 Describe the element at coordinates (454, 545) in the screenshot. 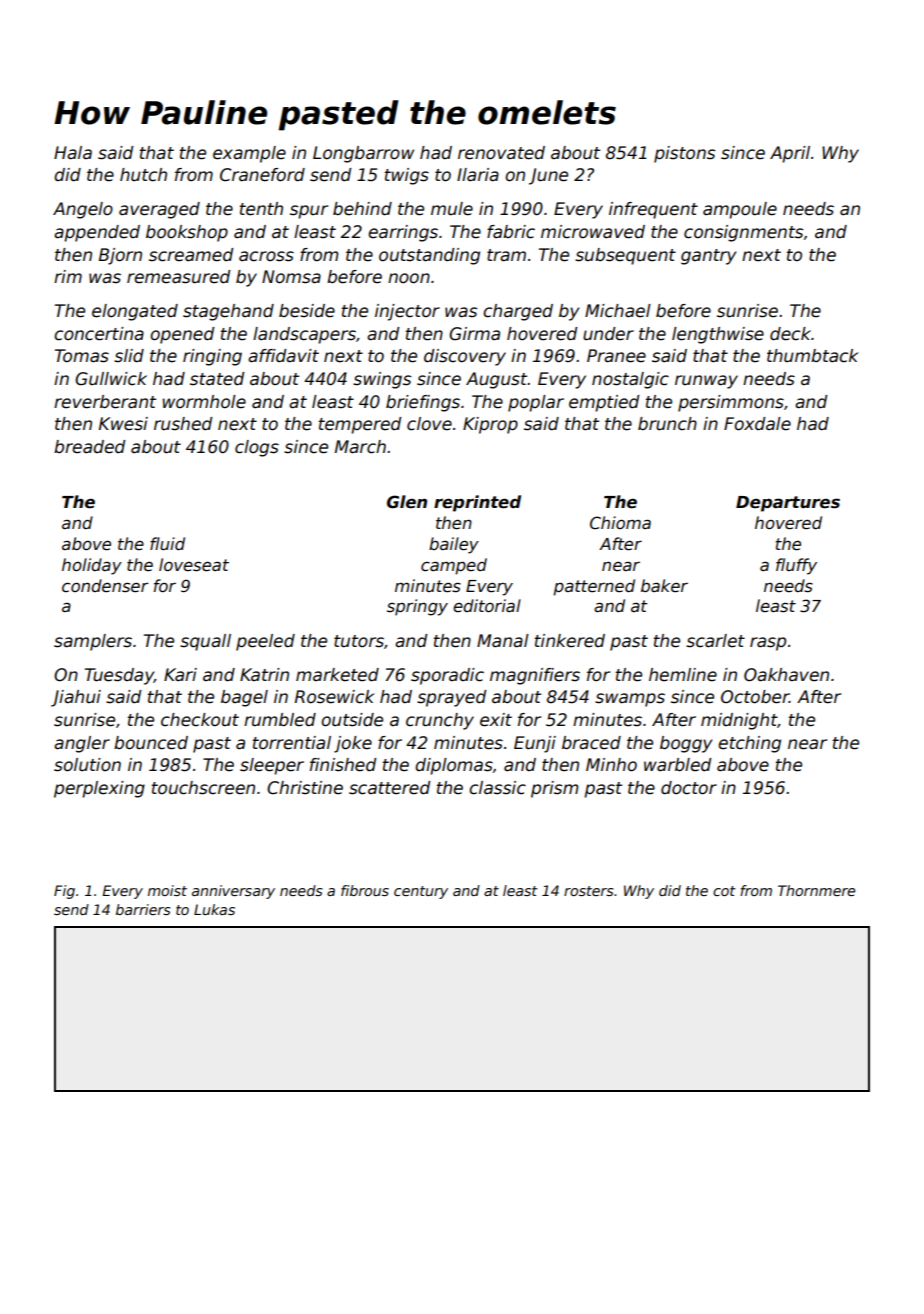

I see `bailey` at that location.
